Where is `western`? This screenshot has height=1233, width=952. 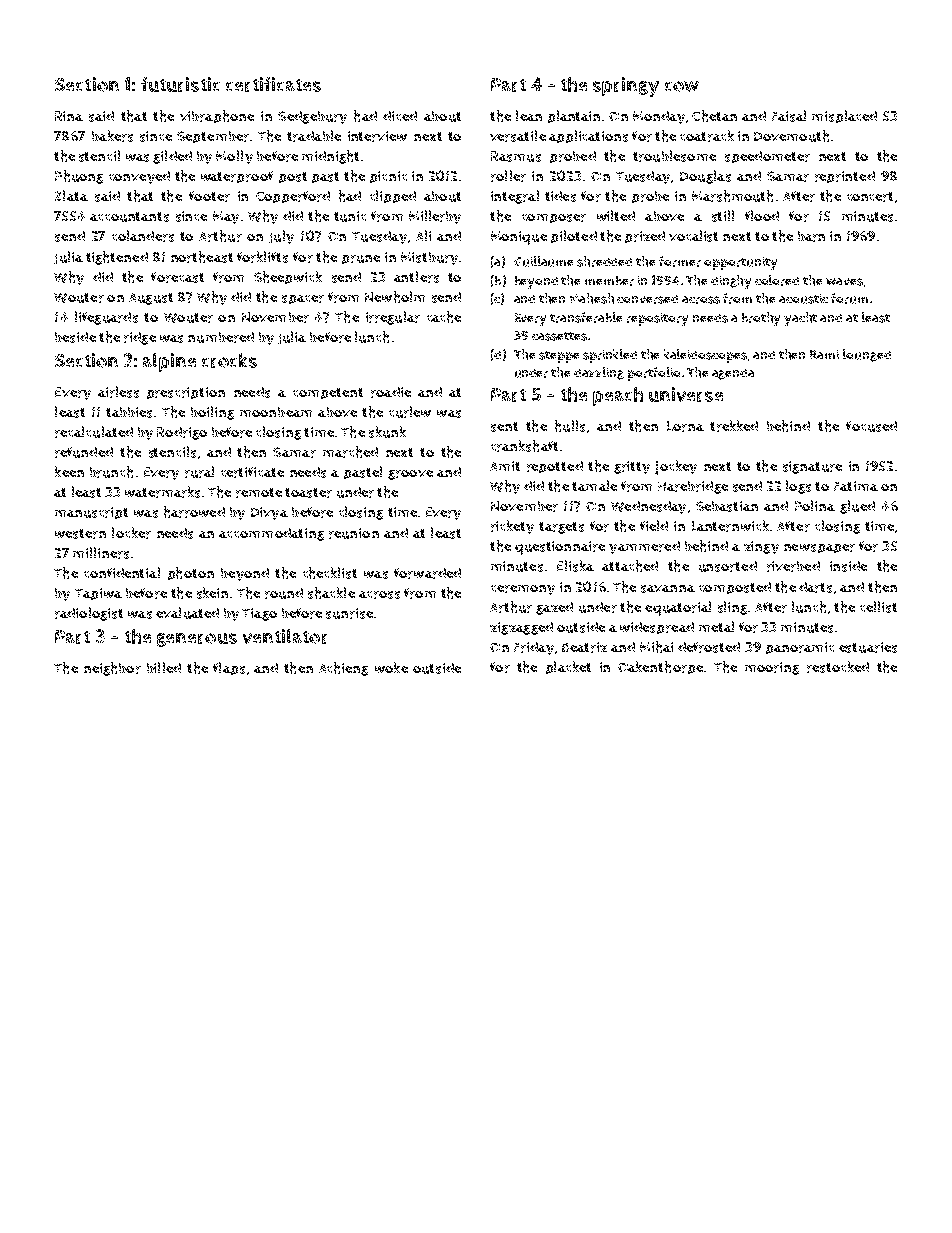
western is located at coordinates (80, 534).
